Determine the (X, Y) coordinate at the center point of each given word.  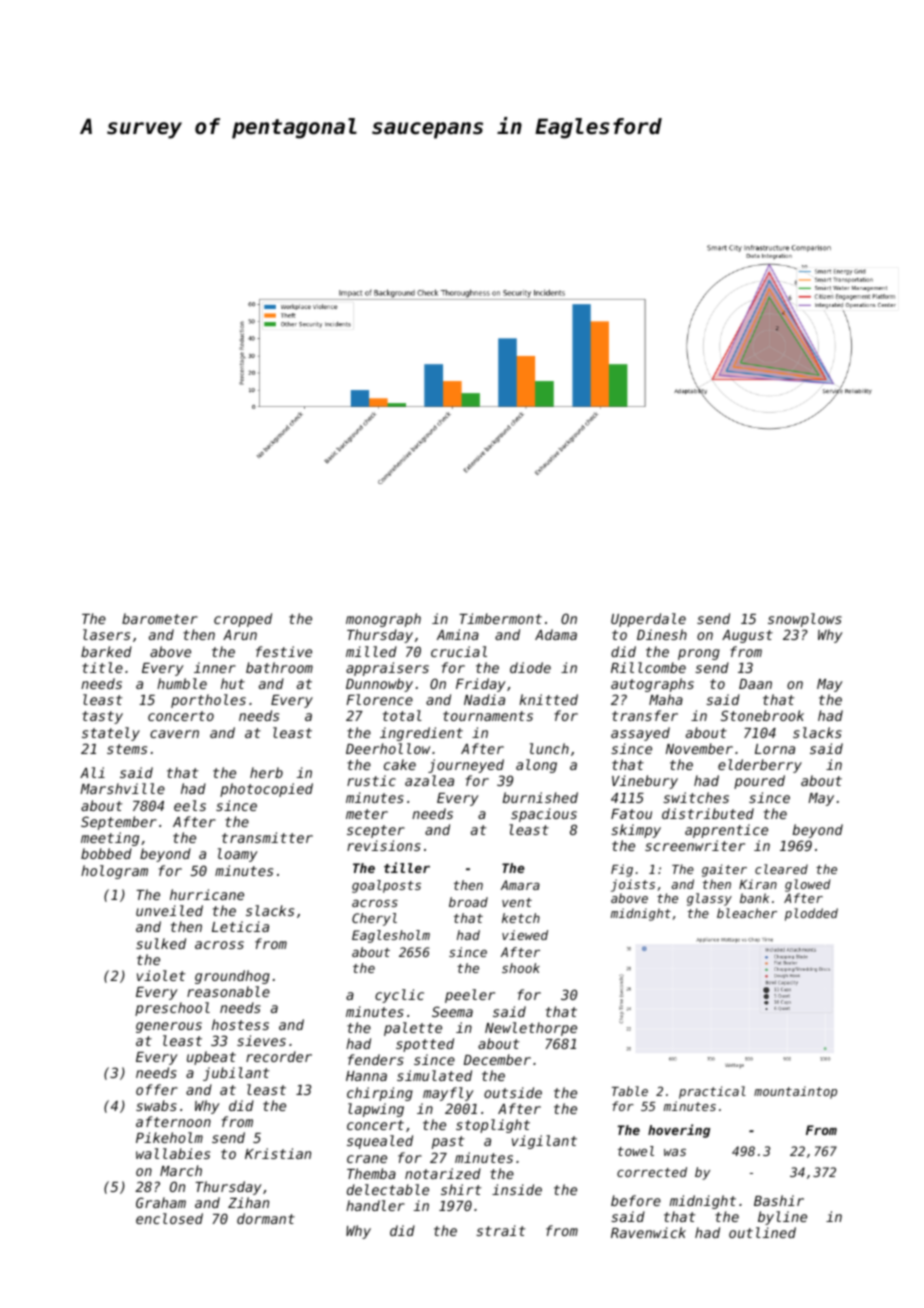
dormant (266, 1218)
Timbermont (500, 618)
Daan (755, 684)
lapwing (376, 1110)
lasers (106, 634)
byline (782, 1218)
